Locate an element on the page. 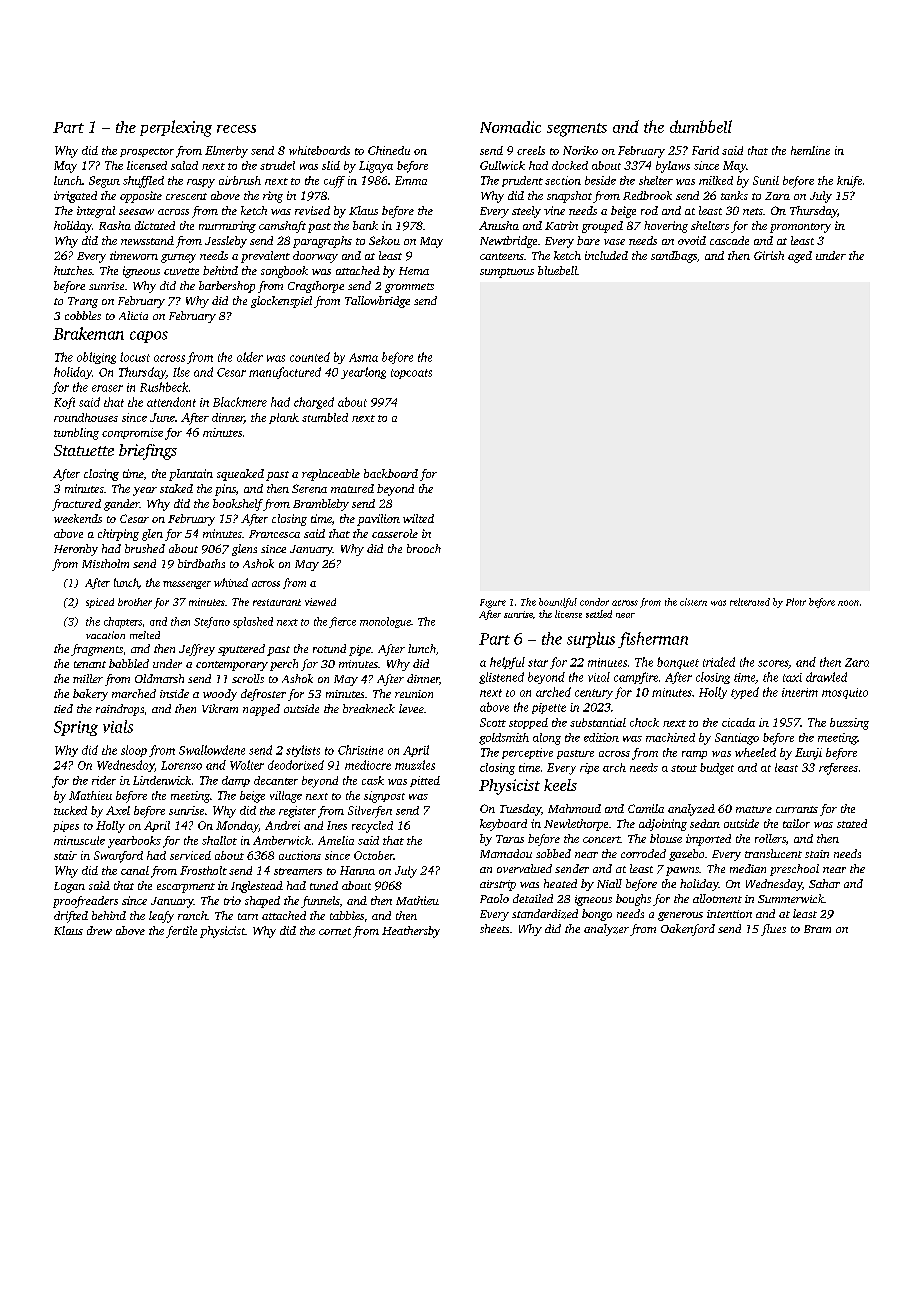  sandbags is located at coordinates (674, 257).
